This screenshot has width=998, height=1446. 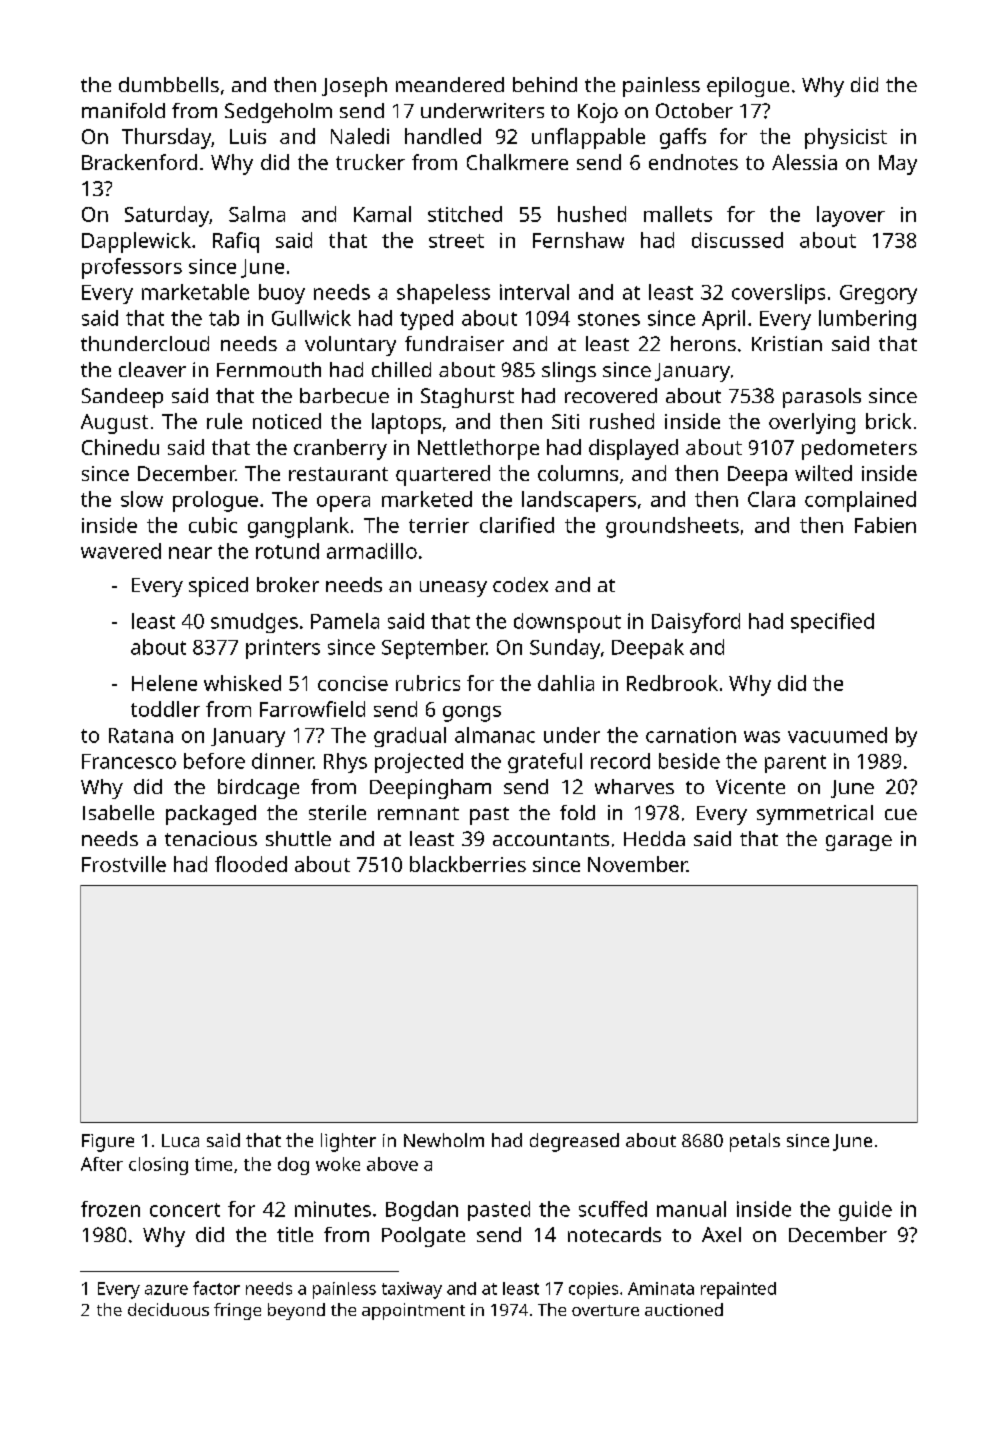 What do you see at coordinates (443, 136) in the screenshot?
I see `handled` at bounding box center [443, 136].
